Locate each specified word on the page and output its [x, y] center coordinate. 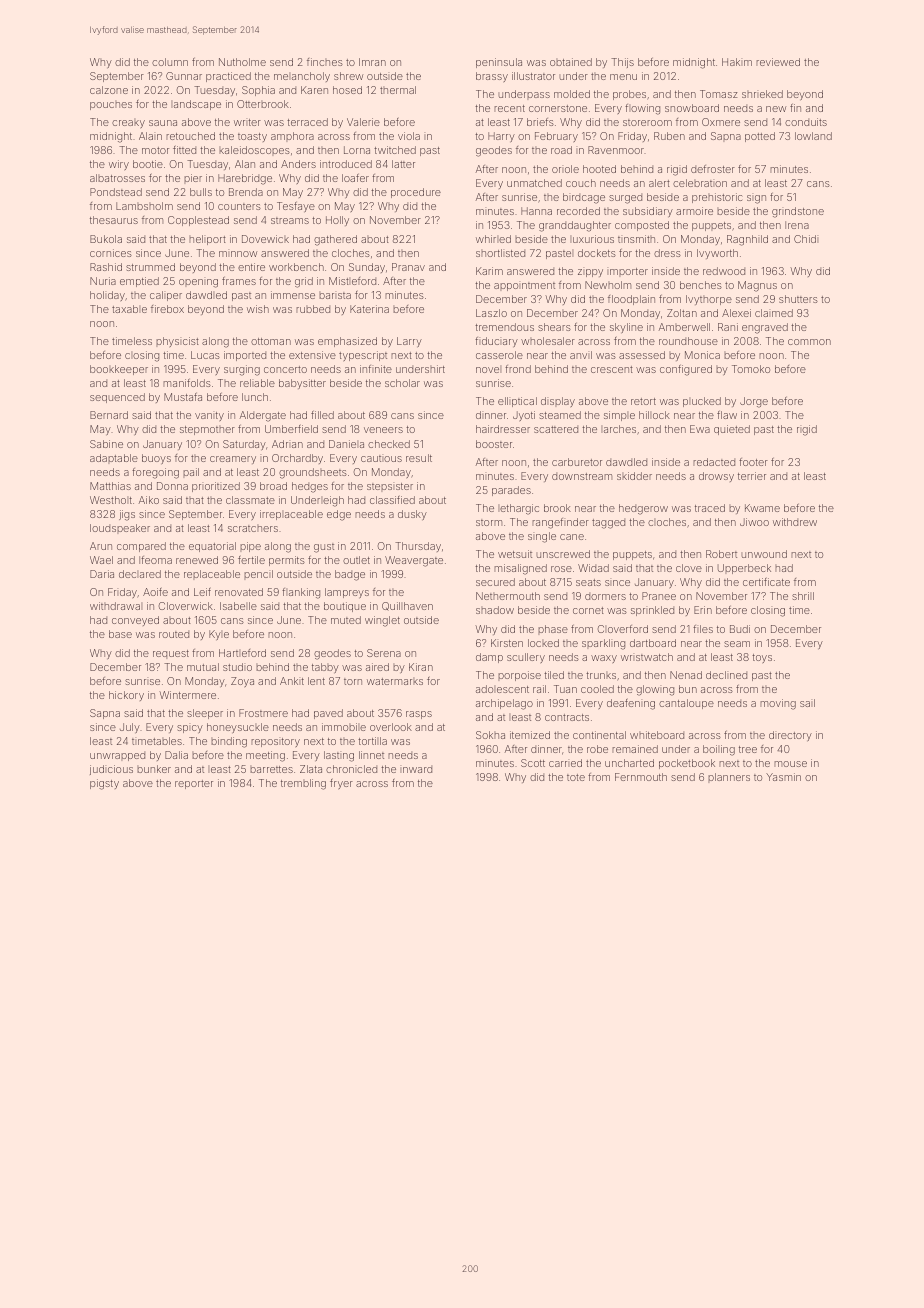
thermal [398, 90]
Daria [102, 574]
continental [599, 735]
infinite [376, 369]
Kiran [421, 667]
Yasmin [783, 777]
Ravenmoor [616, 150]
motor [155, 150]
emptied [139, 282]
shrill [803, 596]
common [809, 342]
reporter [194, 784]
